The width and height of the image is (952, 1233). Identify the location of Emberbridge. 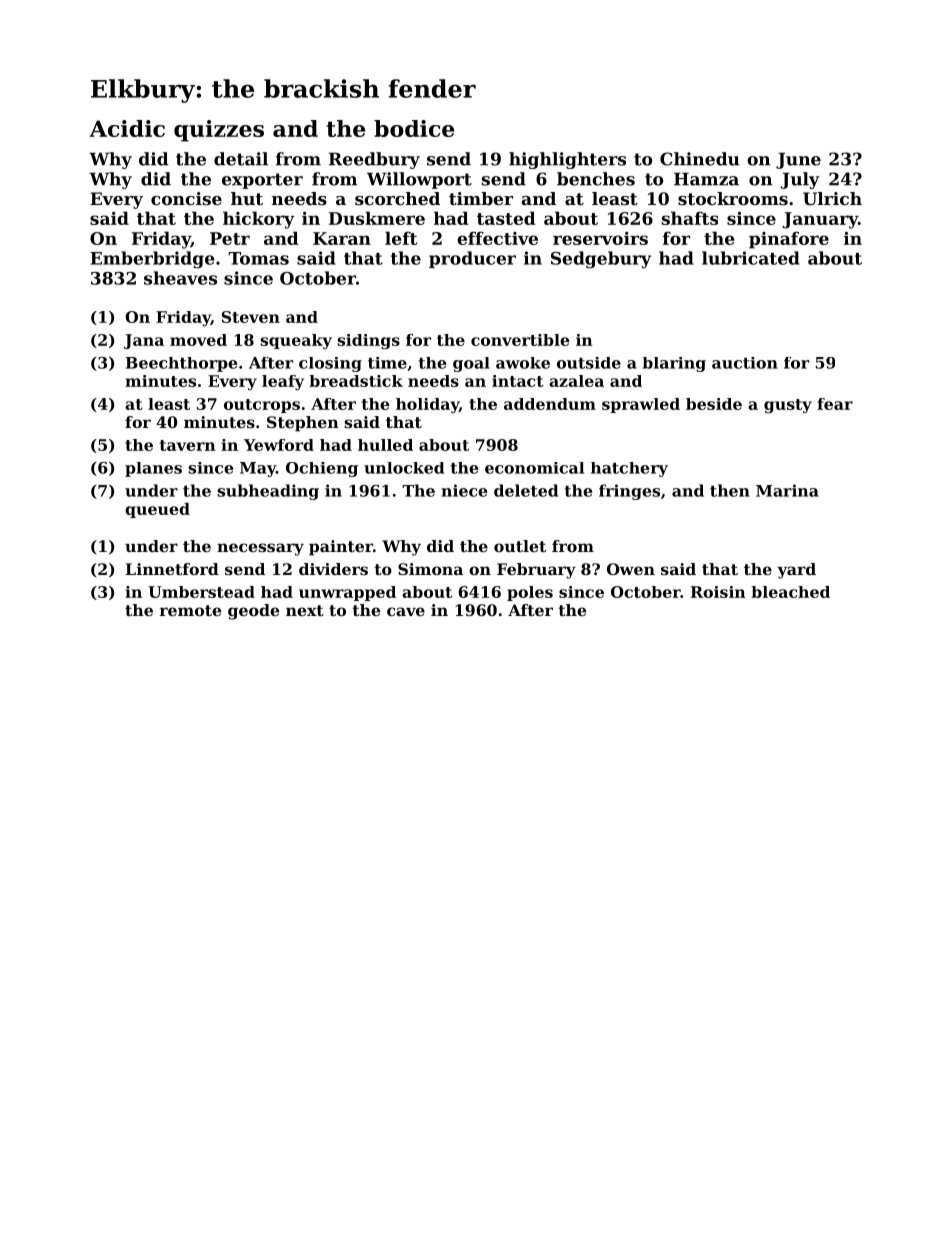
(152, 260).
